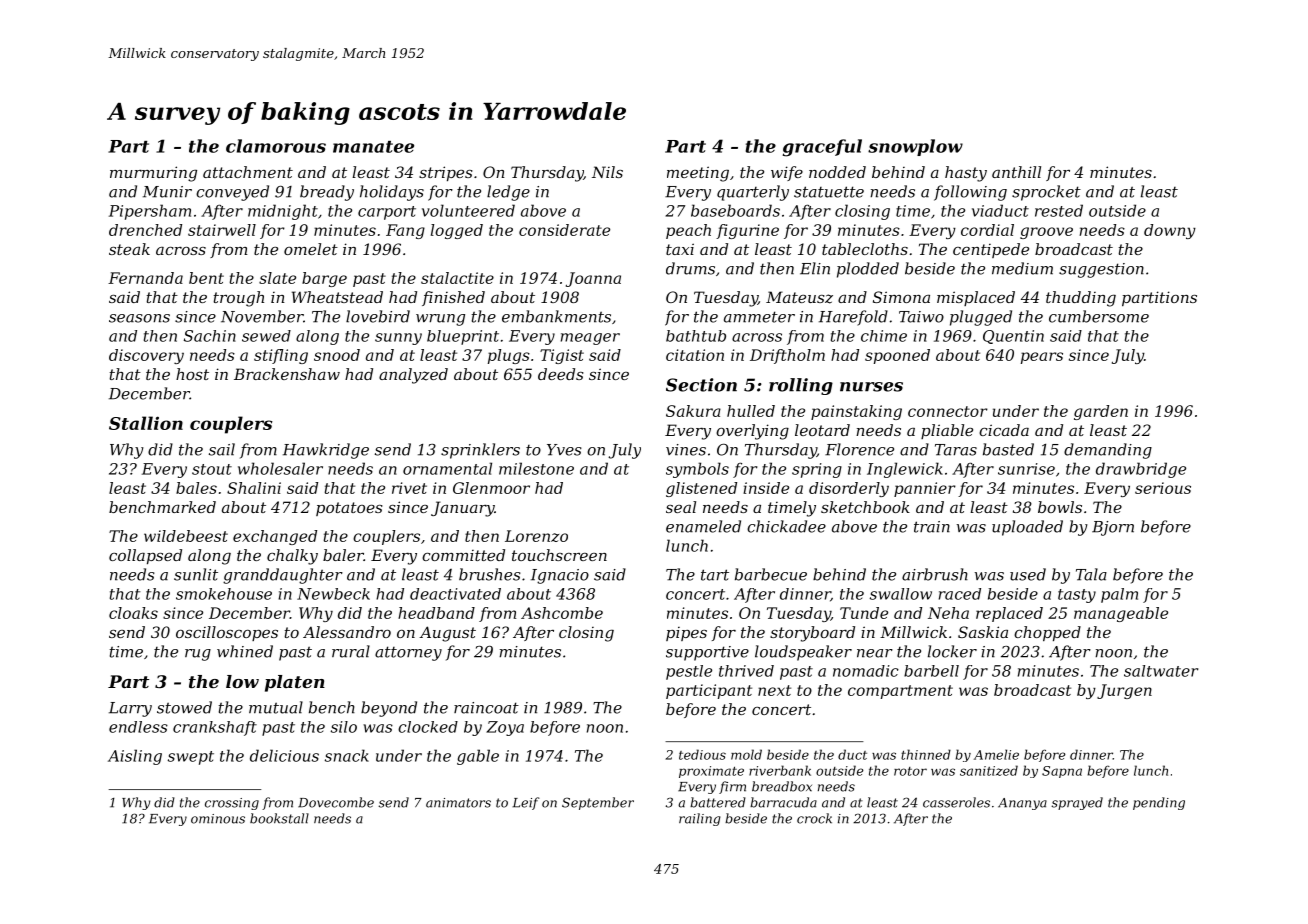  Describe the element at coordinates (262, 316) in the image. I see `November` at that location.
